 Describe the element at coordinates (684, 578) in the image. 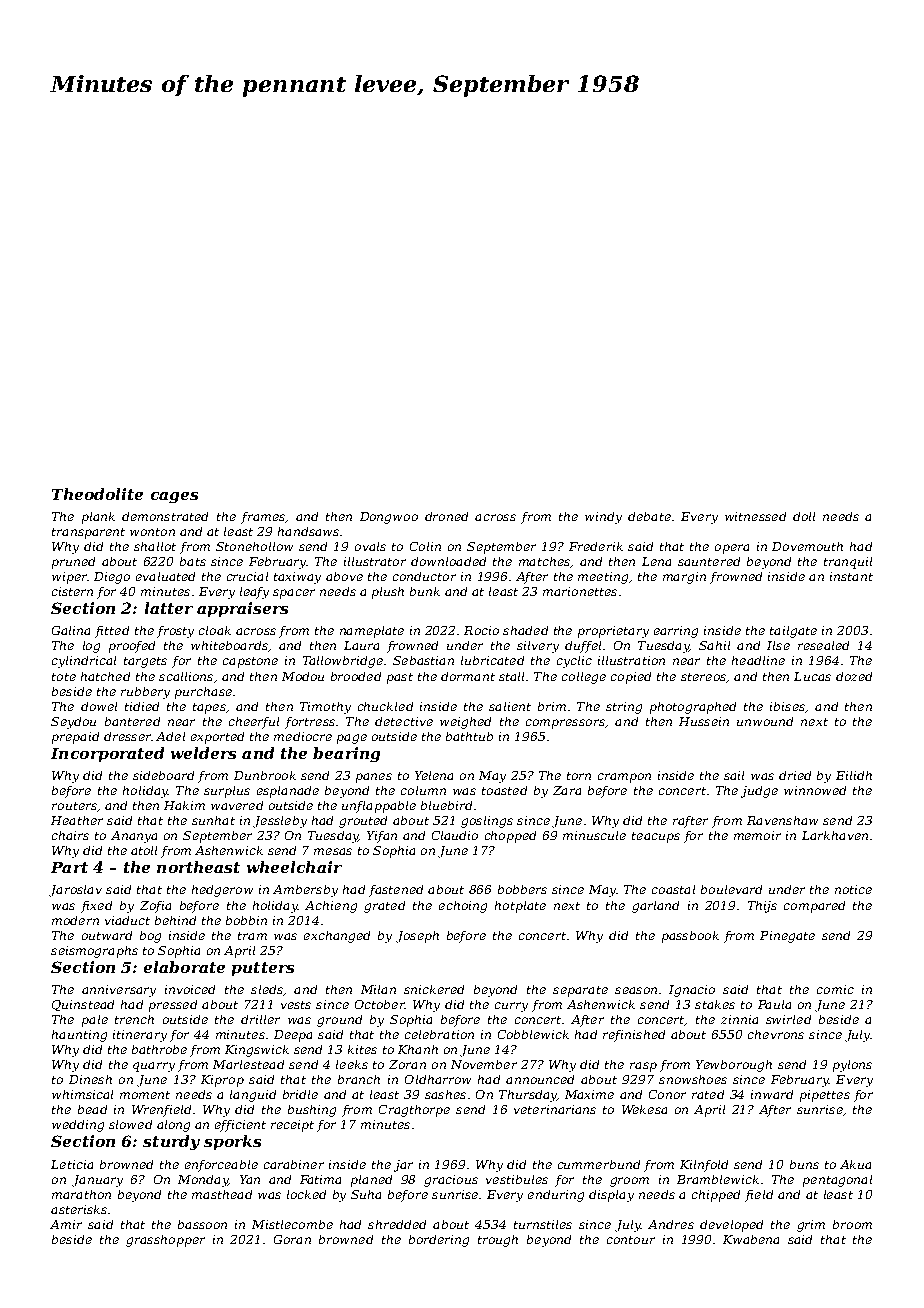

I see `margin` at that location.
